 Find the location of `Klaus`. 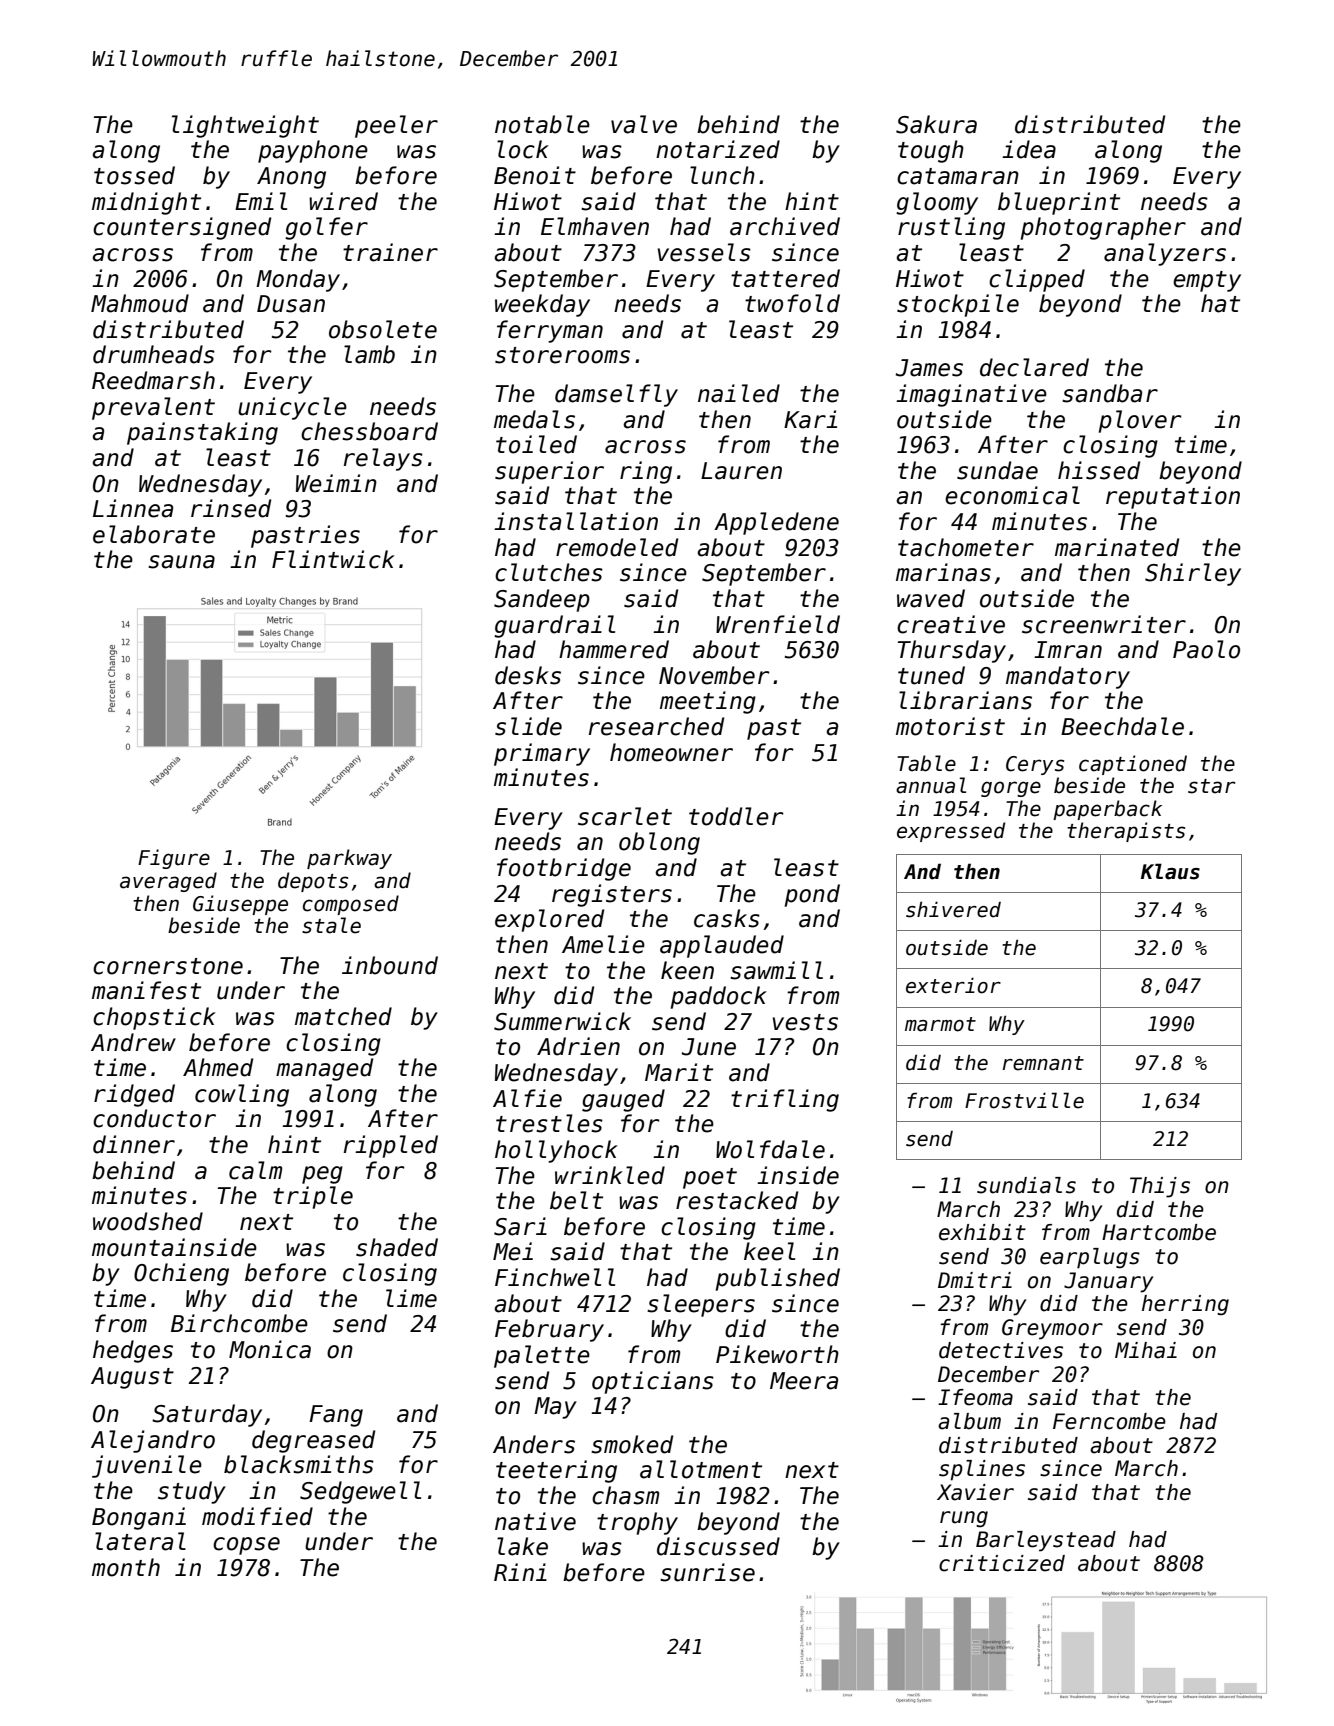

Klaus is located at coordinates (1170, 871).
